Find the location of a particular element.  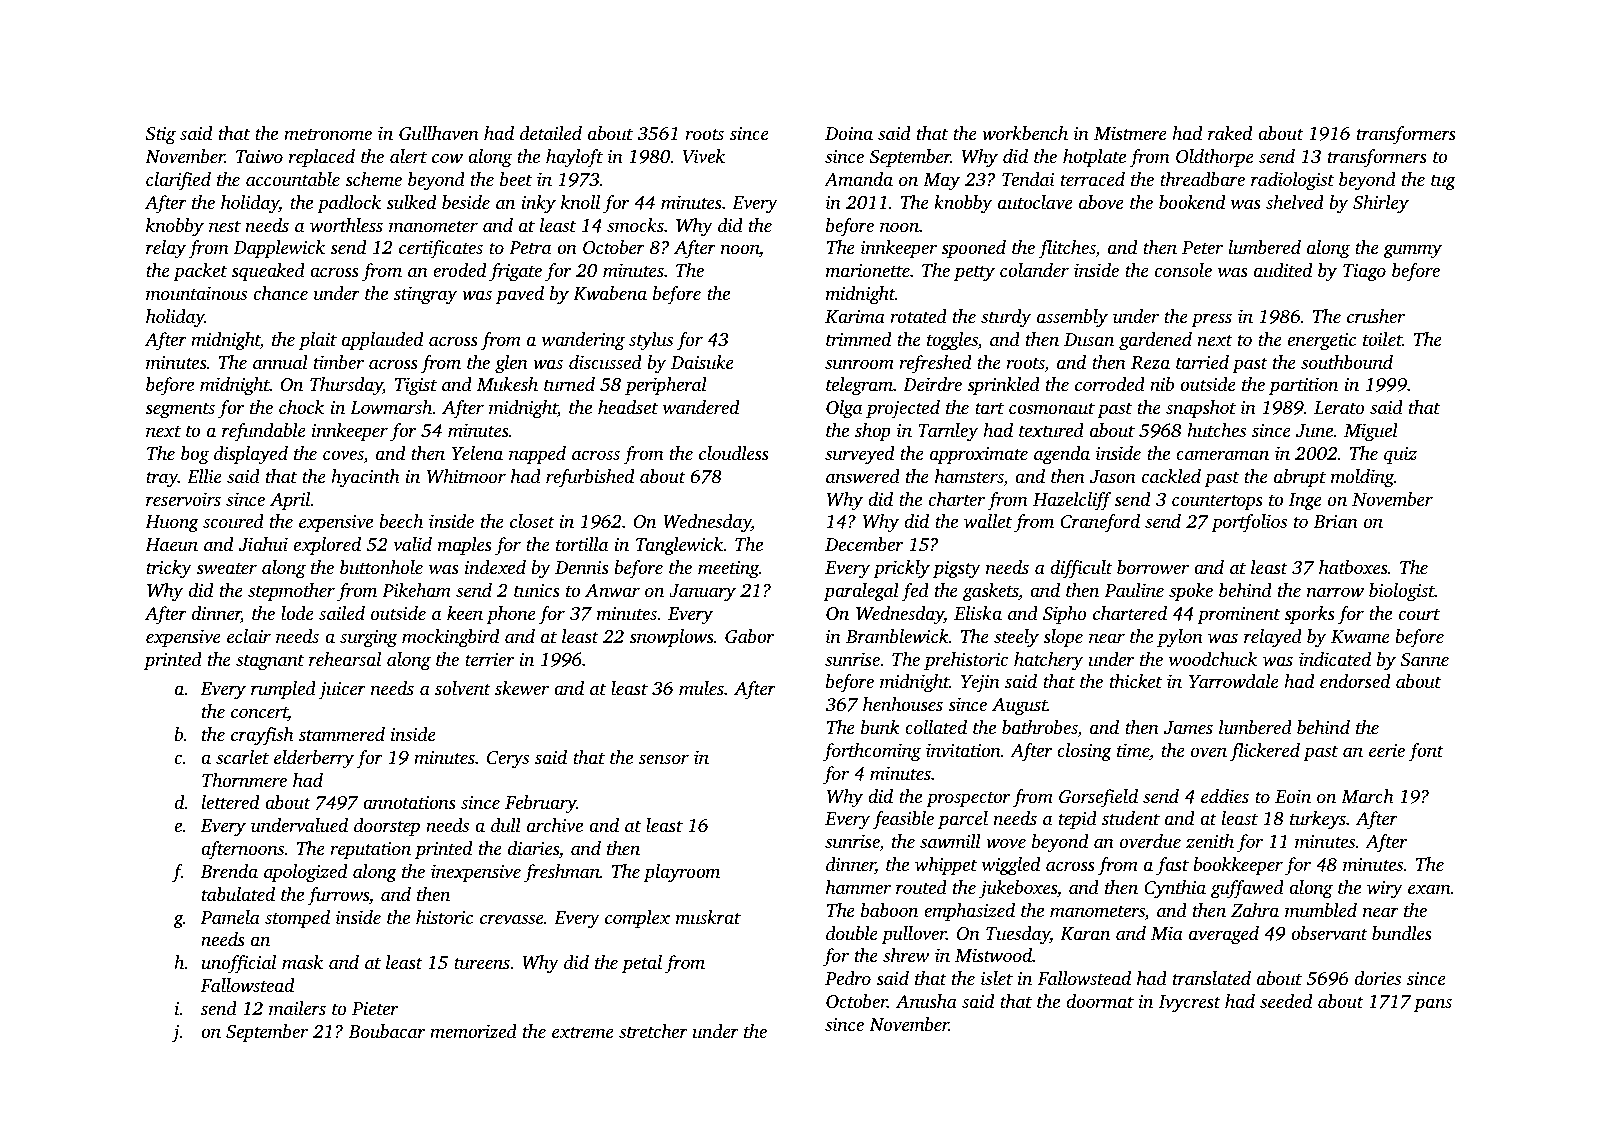

sensor is located at coordinates (664, 759).
